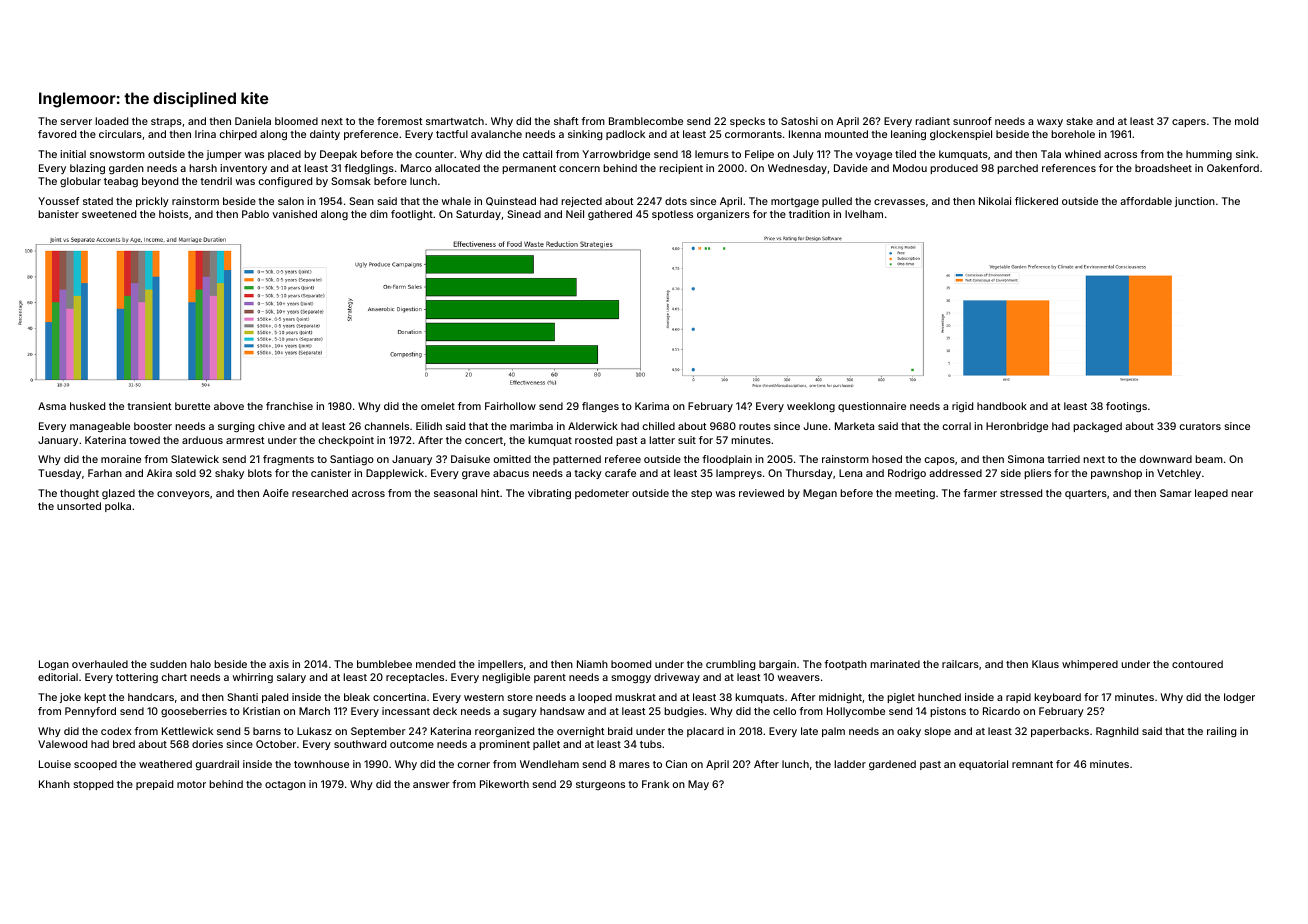 The height and width of the screenshot is (924, 1308). Describe the element at coordinates (87, 406) in the screenshot. I see `husked` at that location.
